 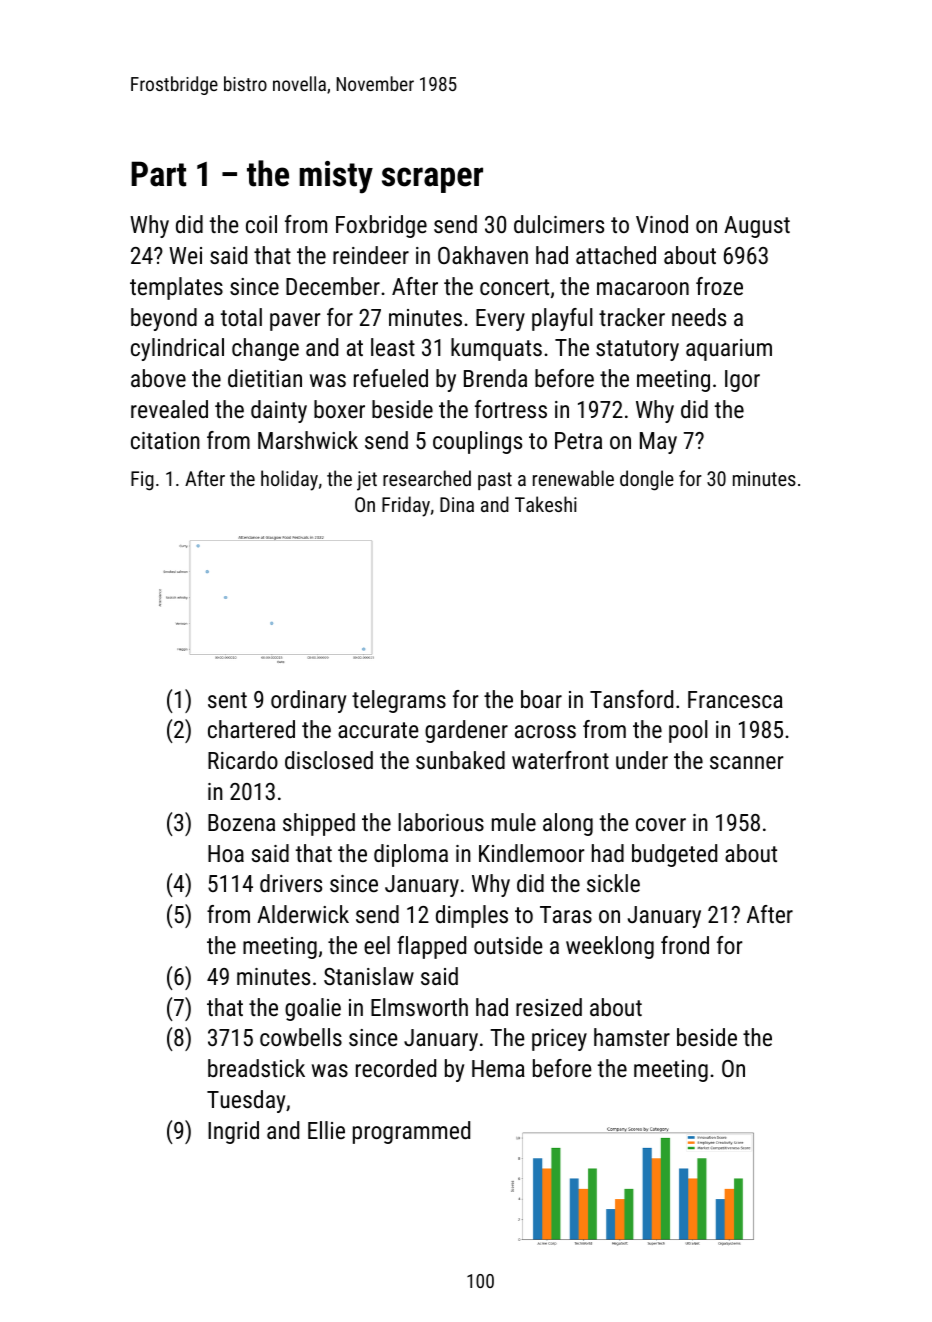 What do you see at coordinates (295, 322) in the page?
I see `paver` at bounding box center [295, 322].
